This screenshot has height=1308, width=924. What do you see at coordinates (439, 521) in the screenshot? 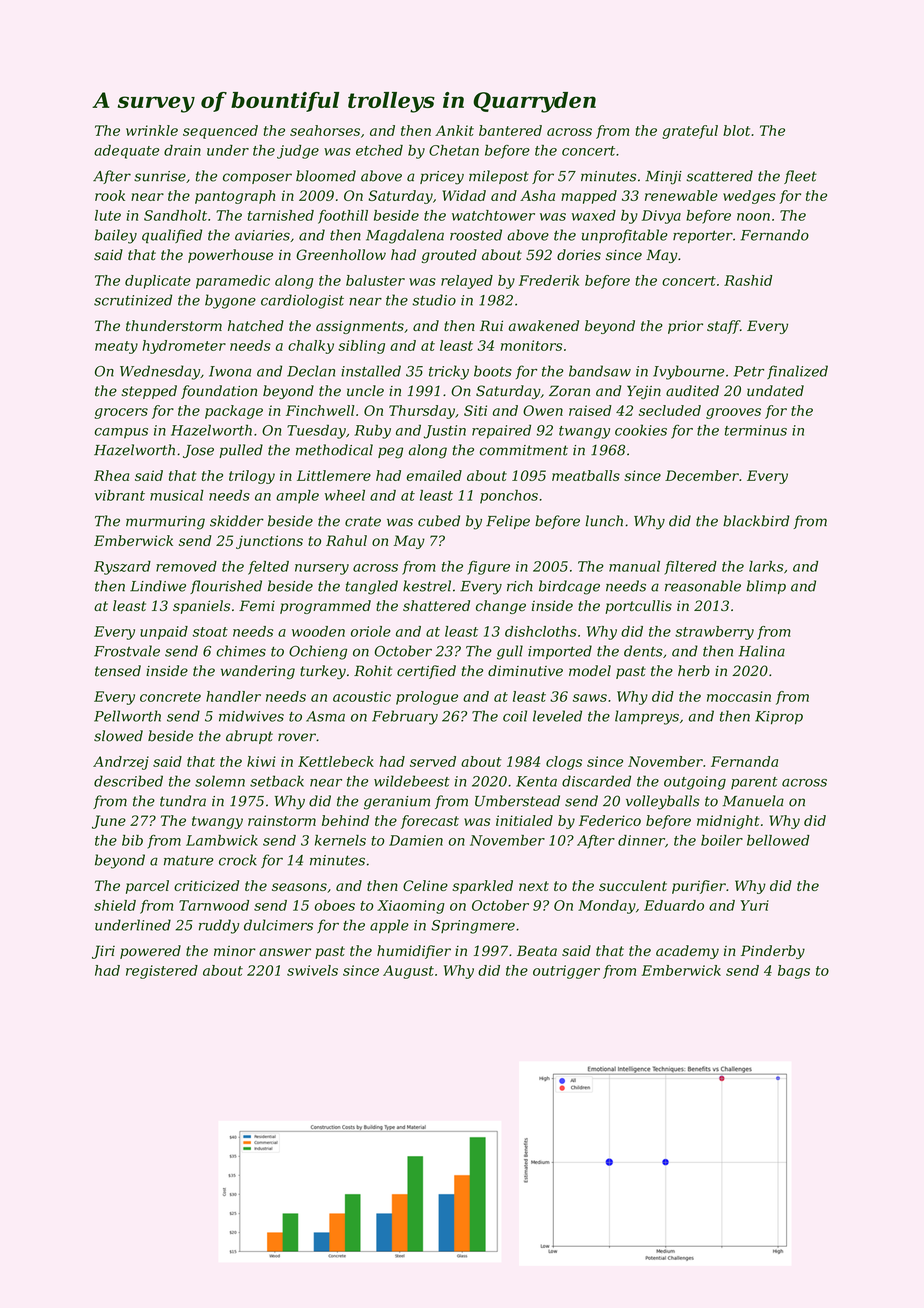
I see `cubed` at bounding box center [439, 521].
